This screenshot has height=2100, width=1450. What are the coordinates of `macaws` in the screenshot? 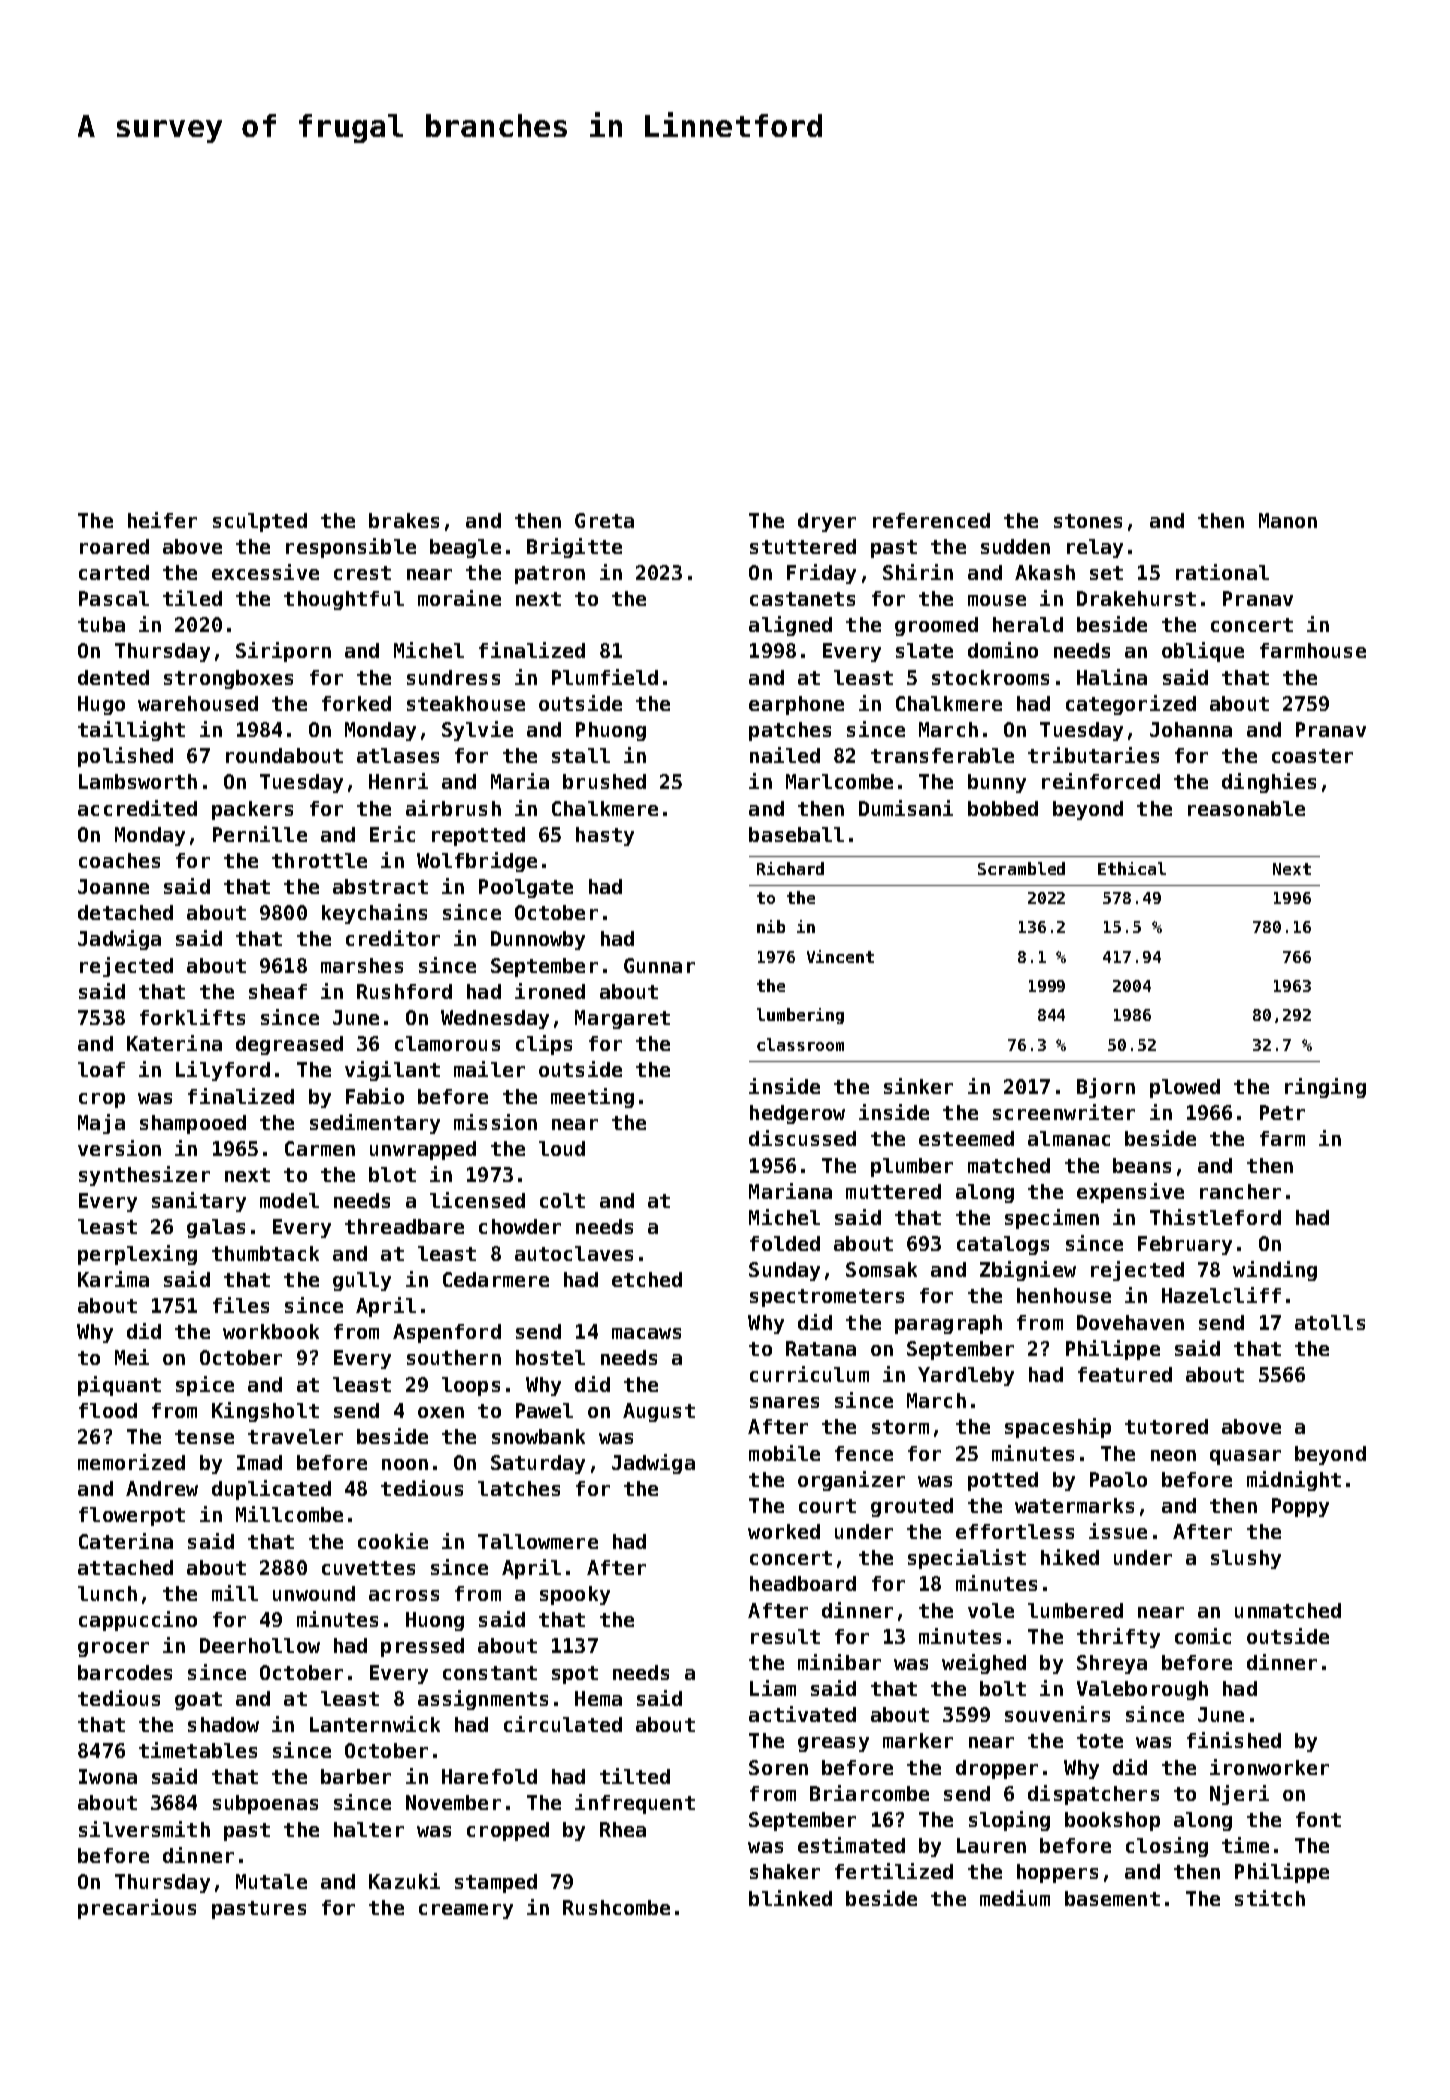 It's located at (646, 1333).
